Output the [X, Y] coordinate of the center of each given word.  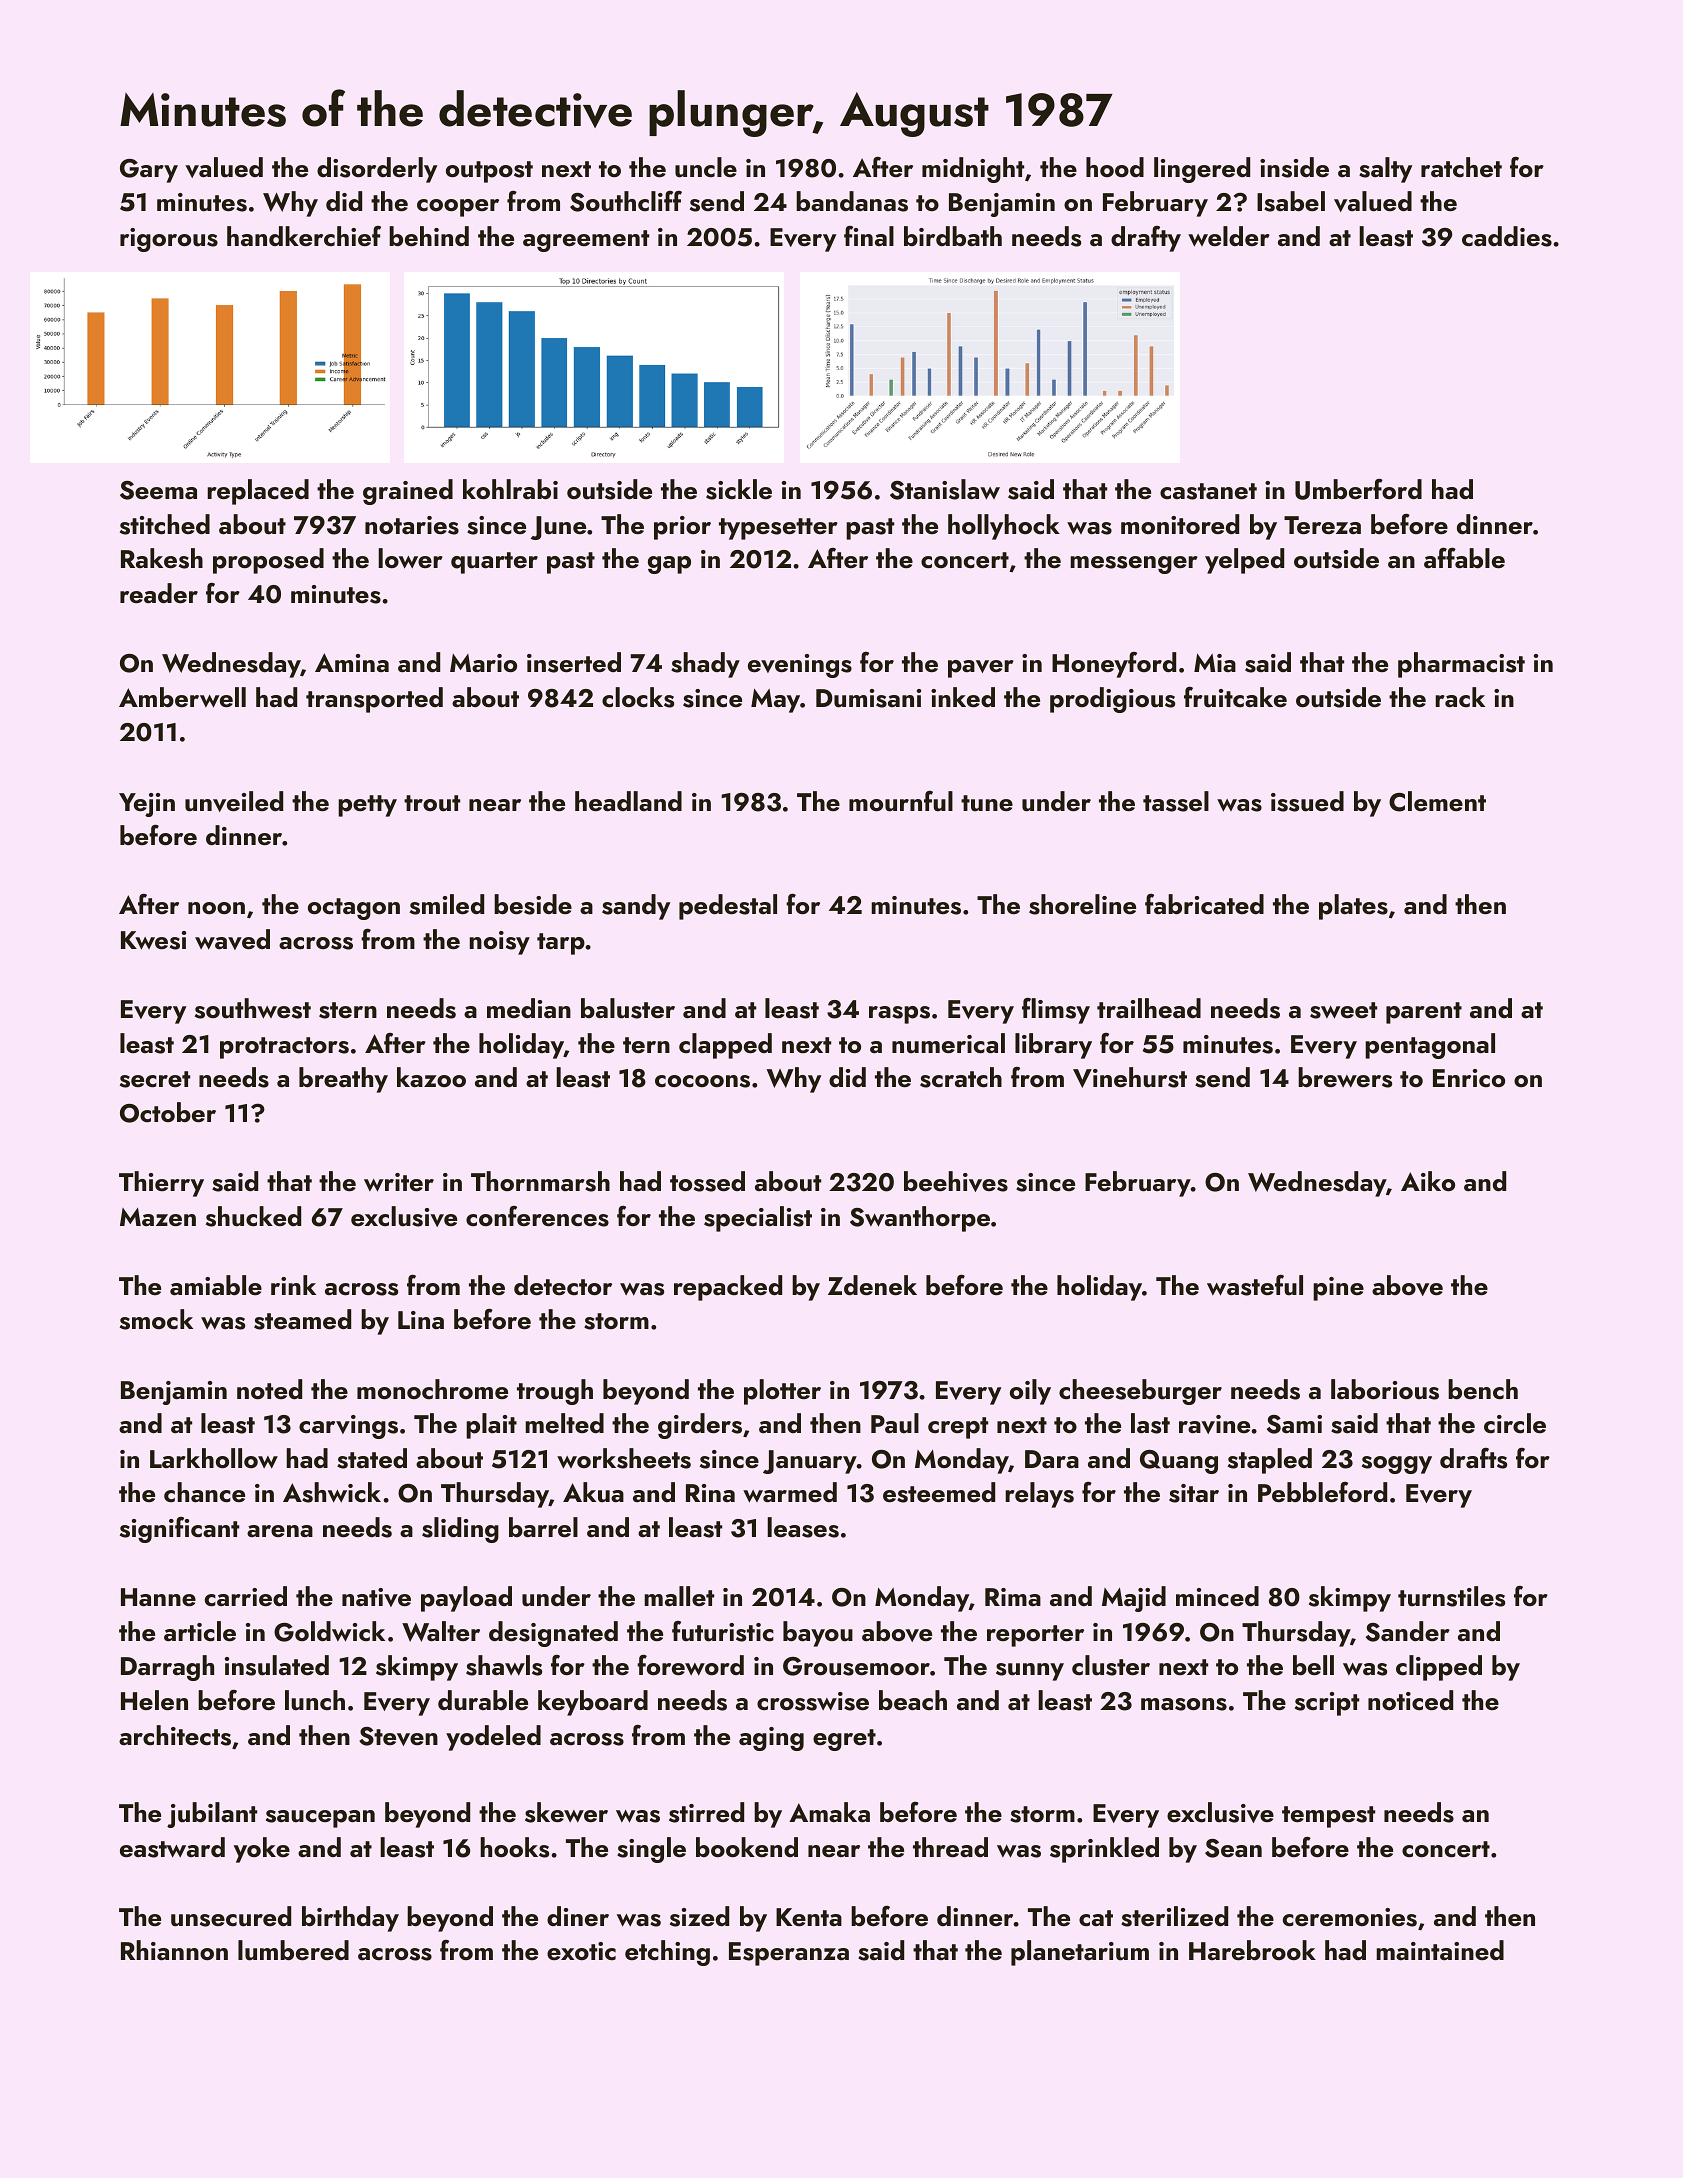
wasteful [1255, 1285]
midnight [973, 170]
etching [667, 1953]
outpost [489, 172]
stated [372, 1458]
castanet [1208, 491]
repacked [728, 1288]
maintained [1440, 1950]
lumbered [293, 1950]
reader [159, 593]
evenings [800, 666]
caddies [1507, 236]
